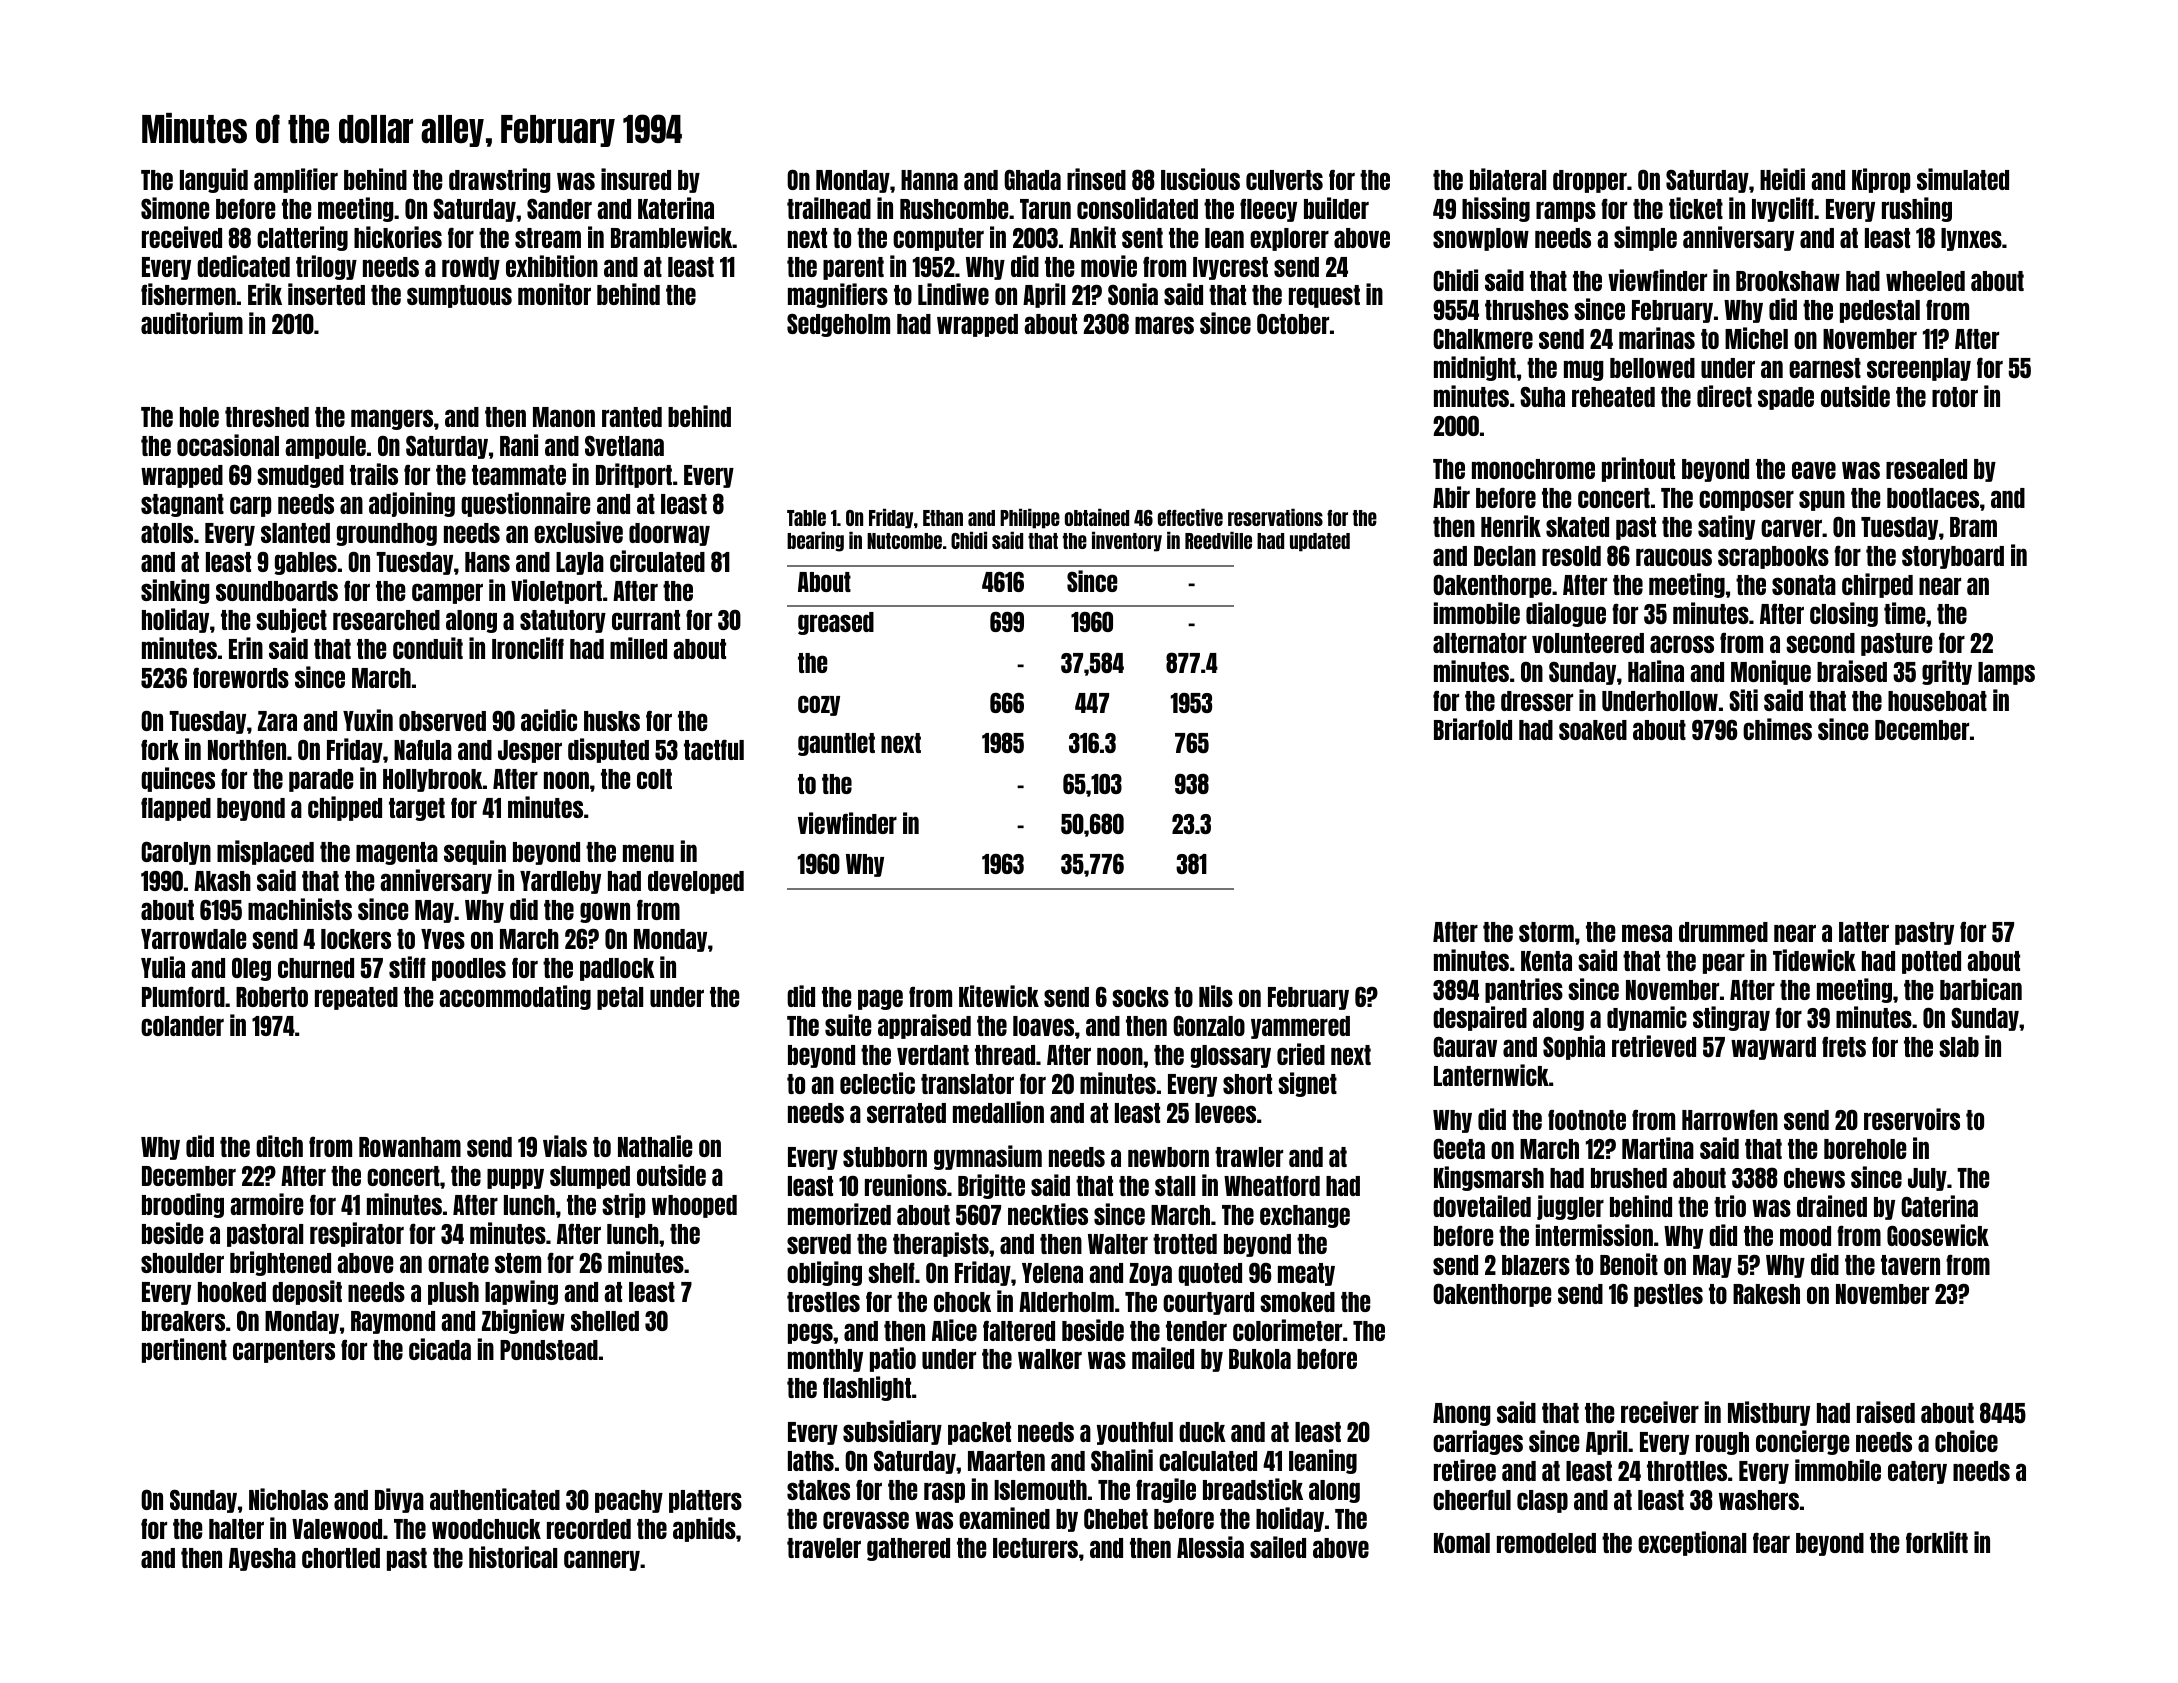 This screenshot has width=2178, height=1683. Describe the element at coordinates (1137, 208) in the screenshot. I see `consolidated` at that location.
